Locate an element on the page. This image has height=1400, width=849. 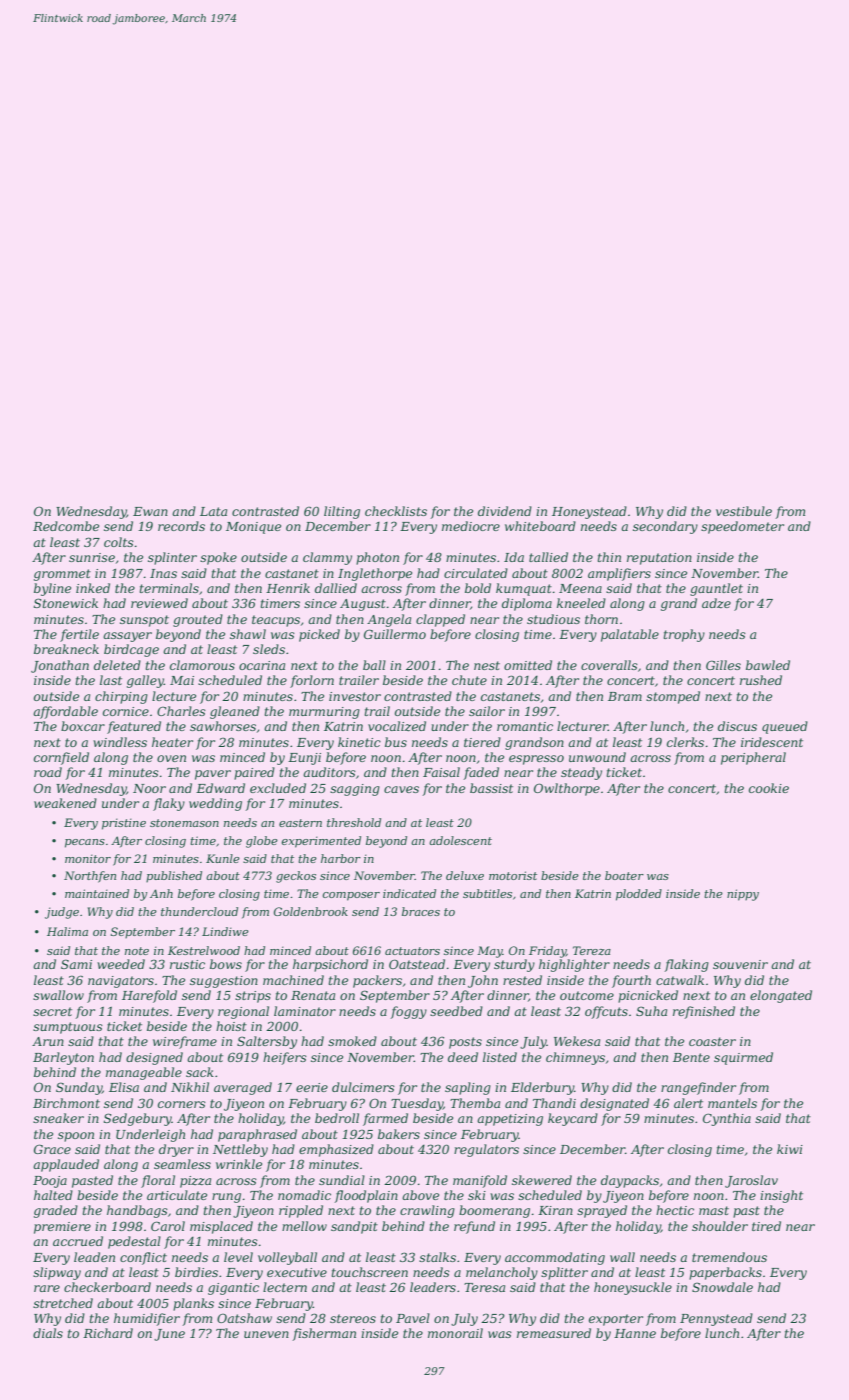
unwound is located at coordinates (597, 757).
